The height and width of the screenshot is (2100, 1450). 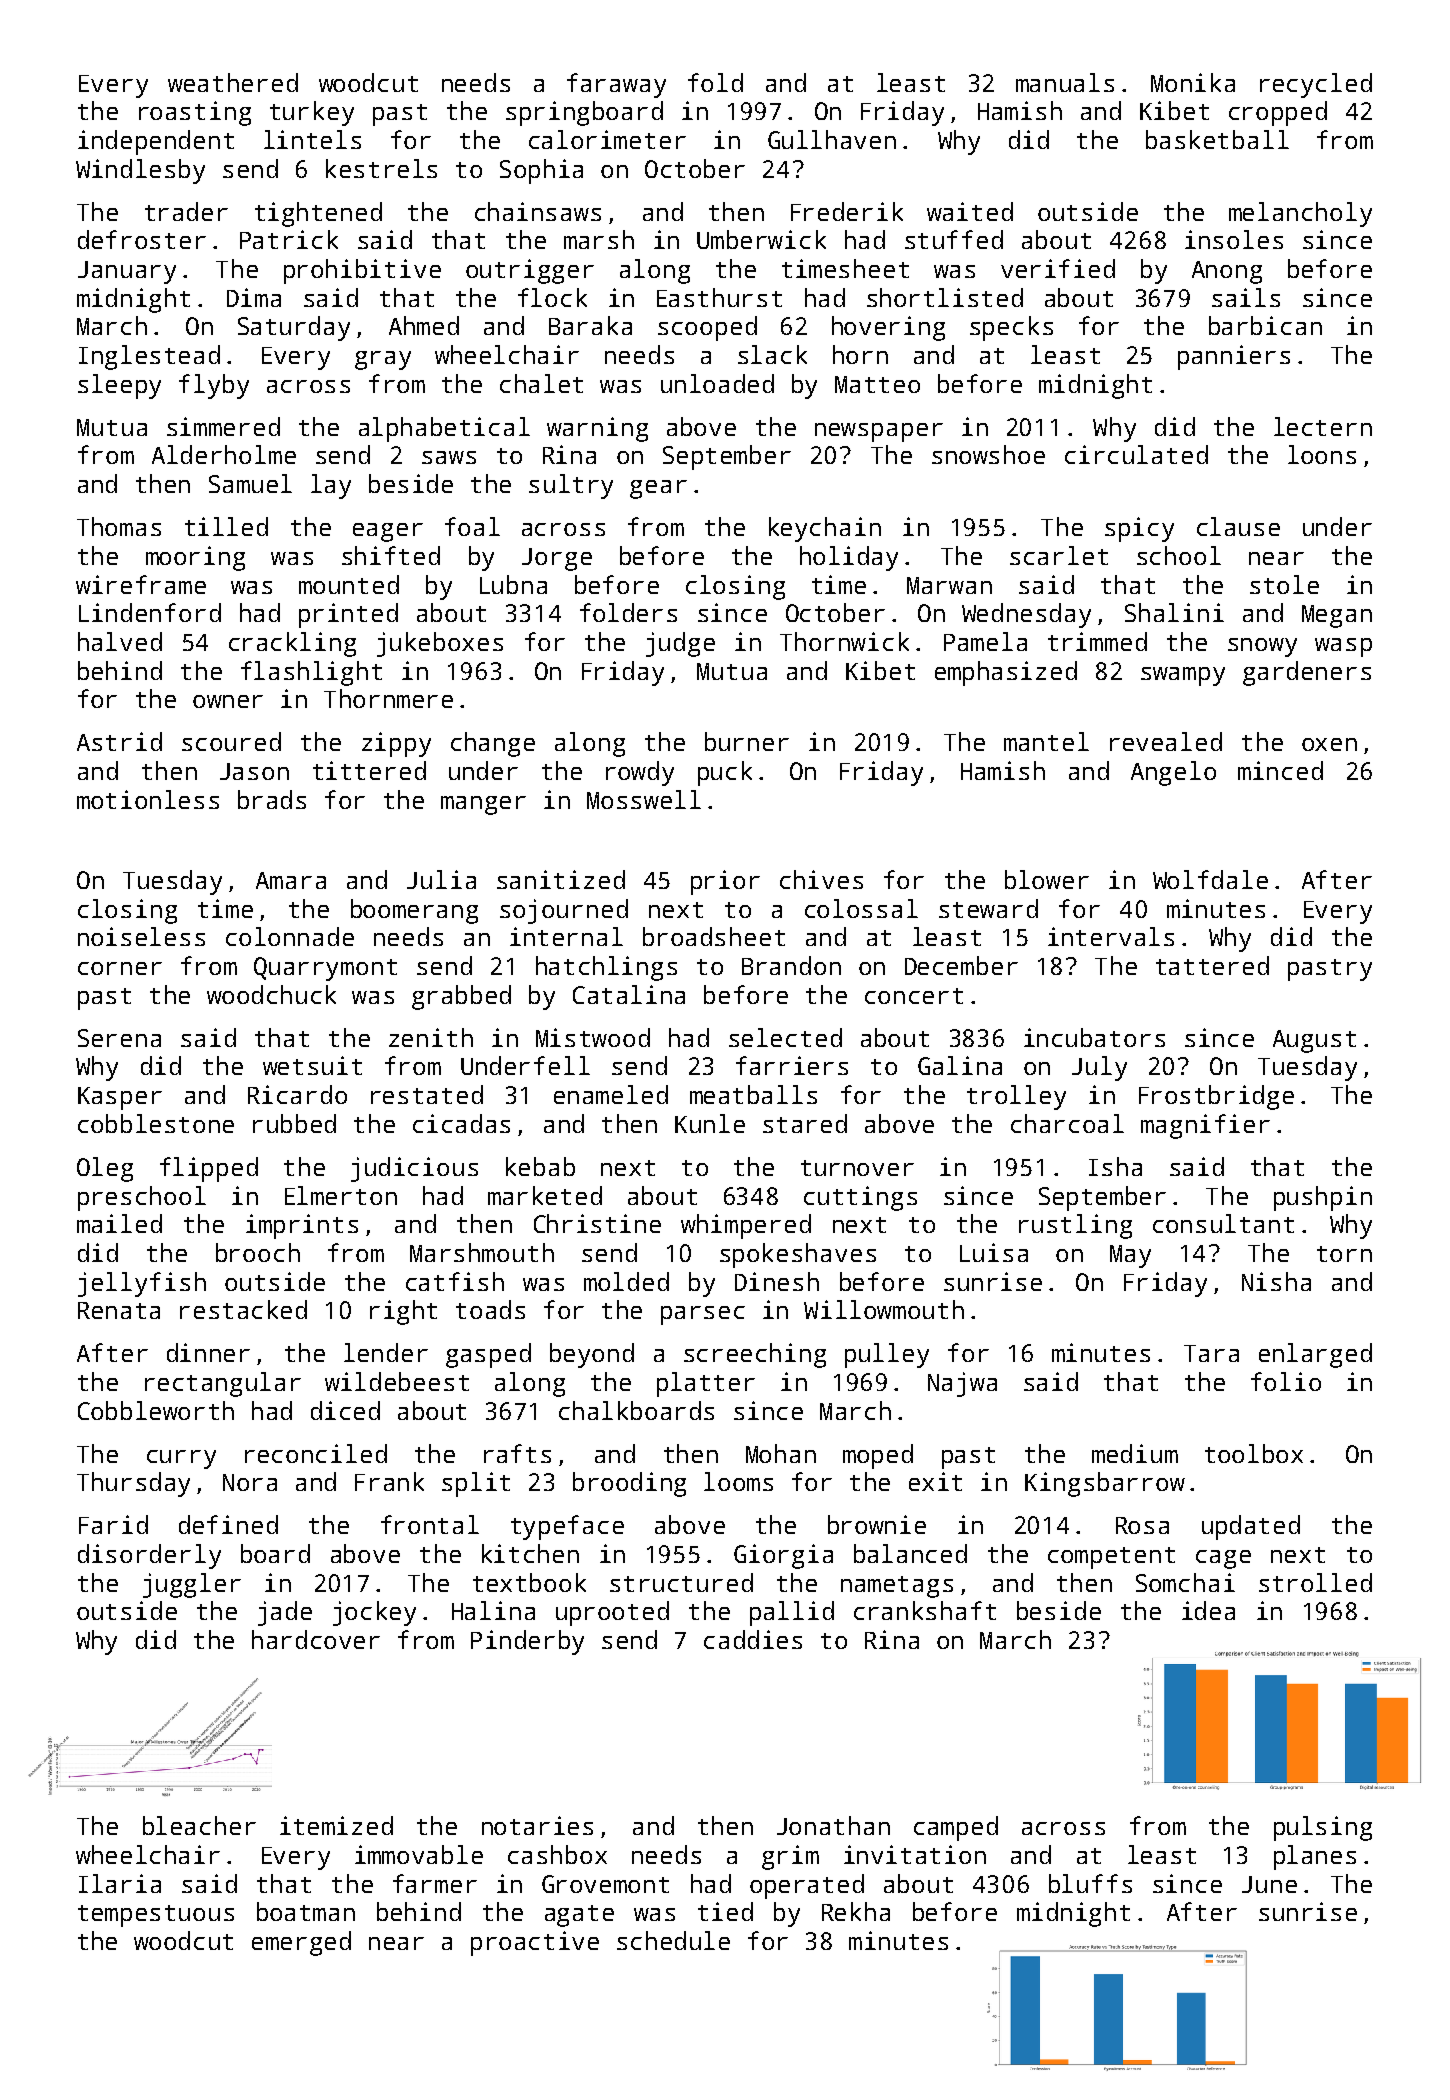 What do you see at coordinates (1065, 82) in the screenshot?
I see `manuals` at bounding box center [1065, 82].
